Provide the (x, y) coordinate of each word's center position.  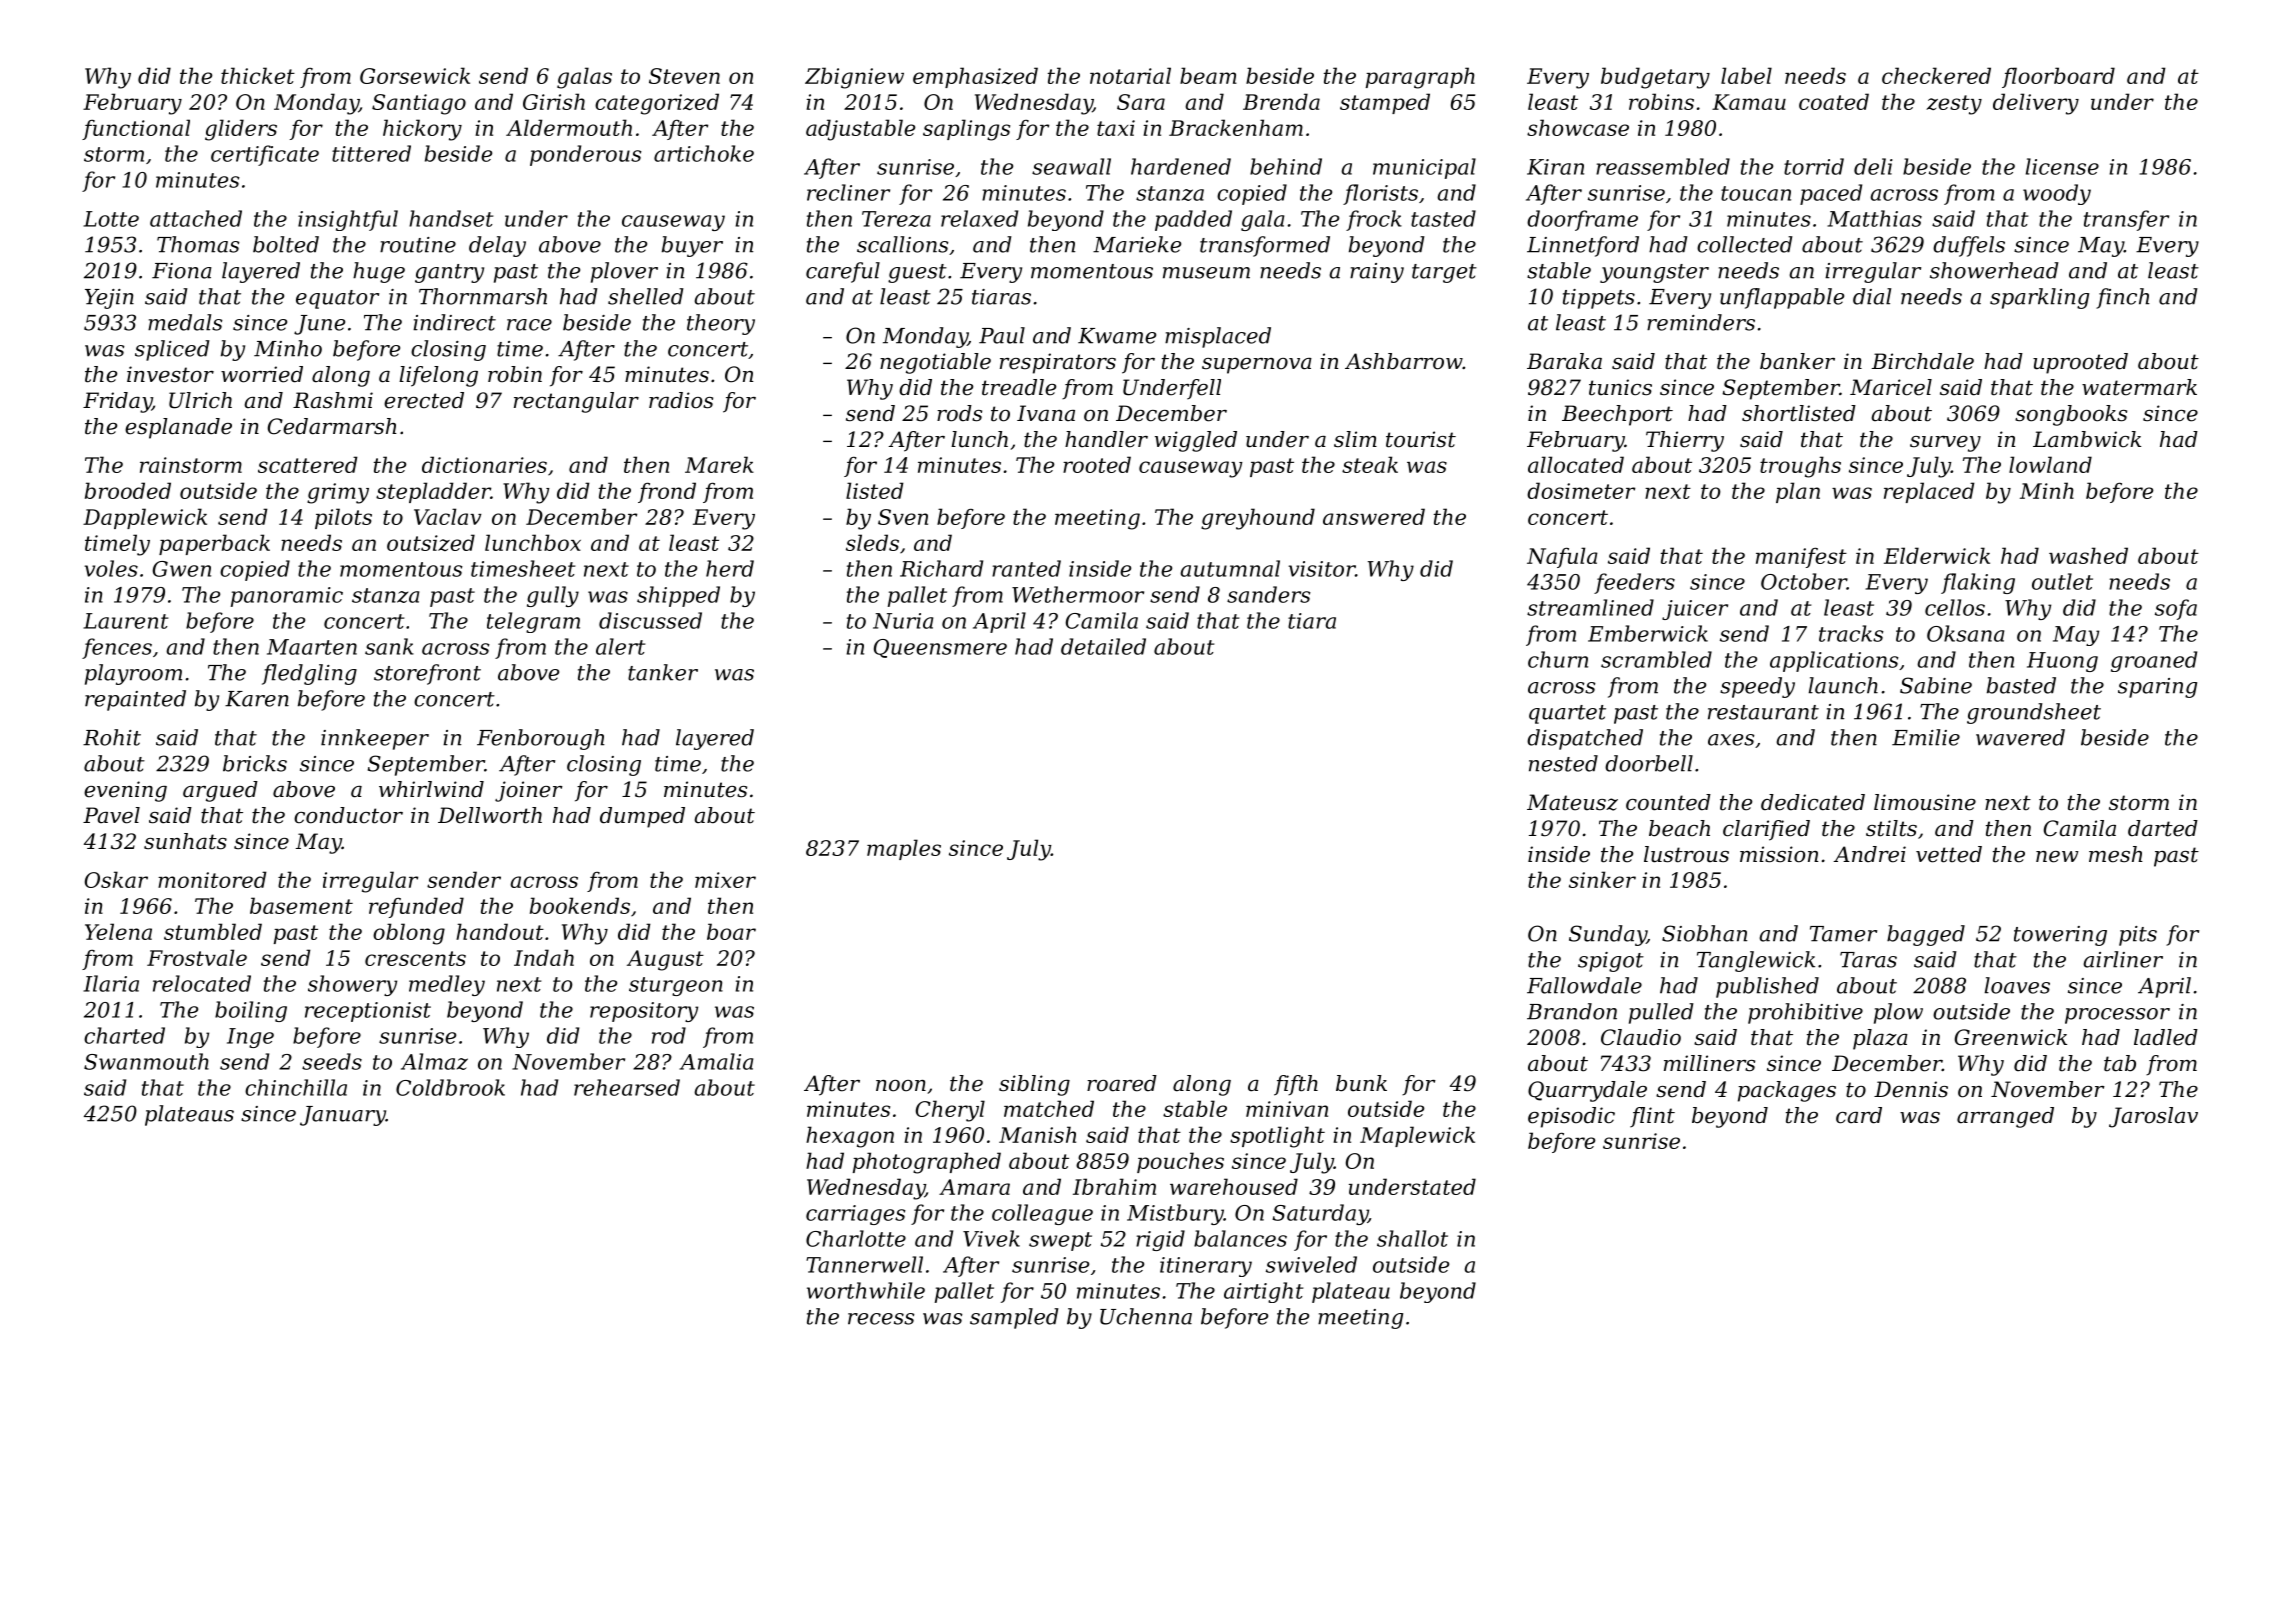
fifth (1296, 1085)
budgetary (1655, 78)
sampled (1014, 1318)
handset (451, 218)
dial (1872, 296)
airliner (2123, 959)
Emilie (1926, 737)
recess (881, 1319)
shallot (1412, 1238)
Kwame (1117, 336)
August (665, 960)
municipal (1424, 168)
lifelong (438, 376)
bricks (255, 763)
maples (904, 849)
